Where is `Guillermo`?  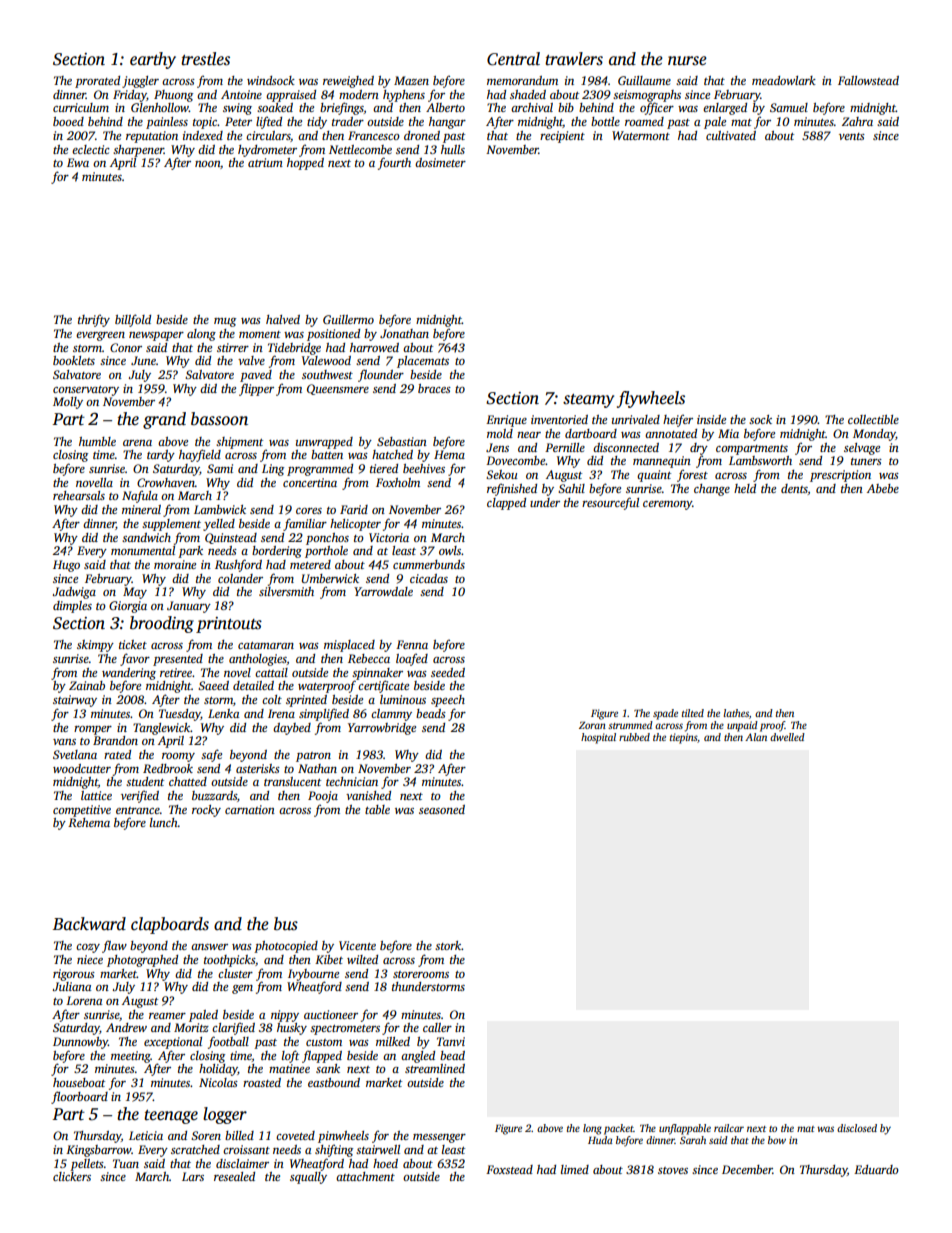 Guillermo is located at coordinates (348, 319).
